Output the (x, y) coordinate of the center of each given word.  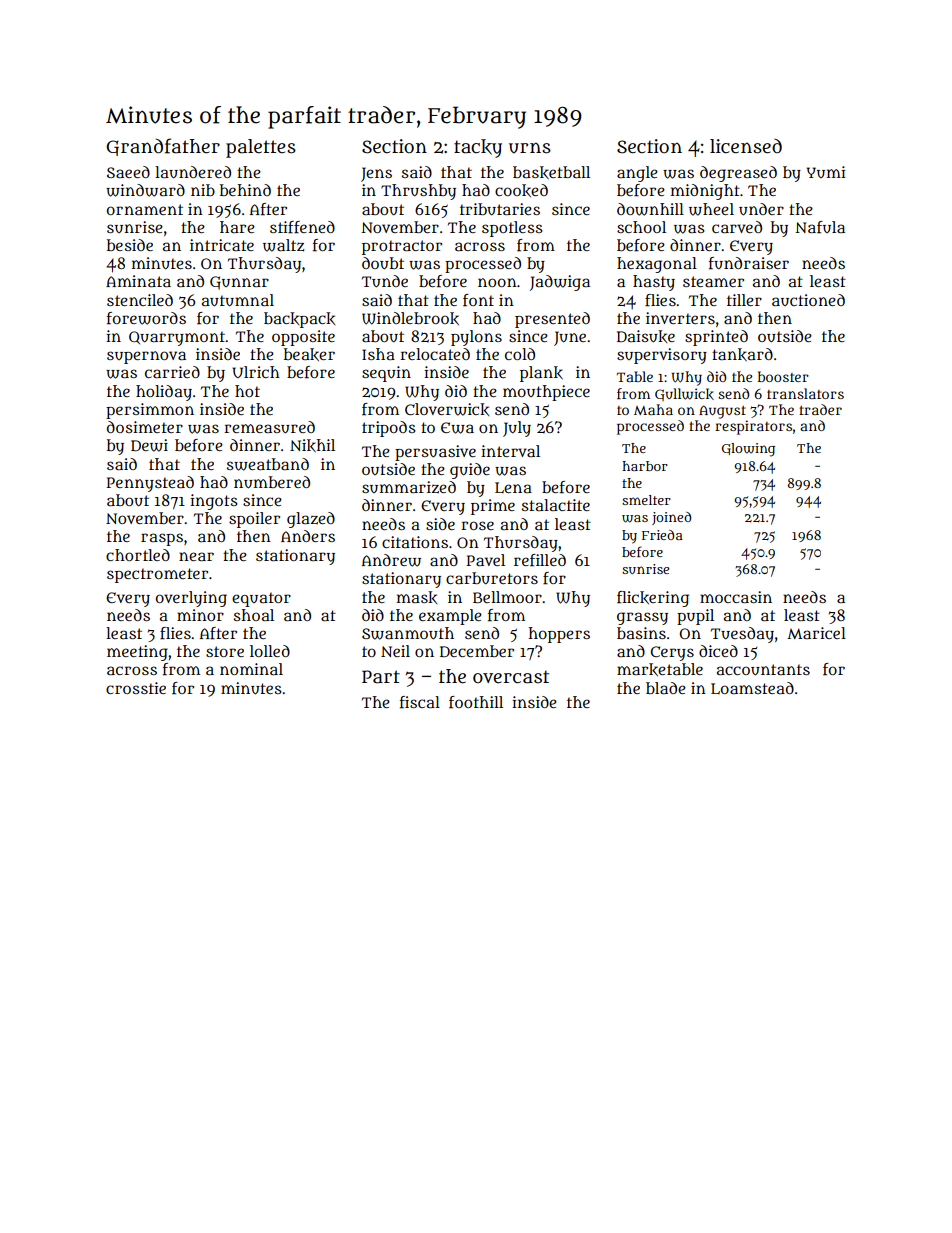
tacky (478, 148)
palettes (261, 148)
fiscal (420, 702)
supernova (146, 357)
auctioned (808, 300)
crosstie (136, 688)
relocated (435, 354)
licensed (746, 146)
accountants (763, 670)
